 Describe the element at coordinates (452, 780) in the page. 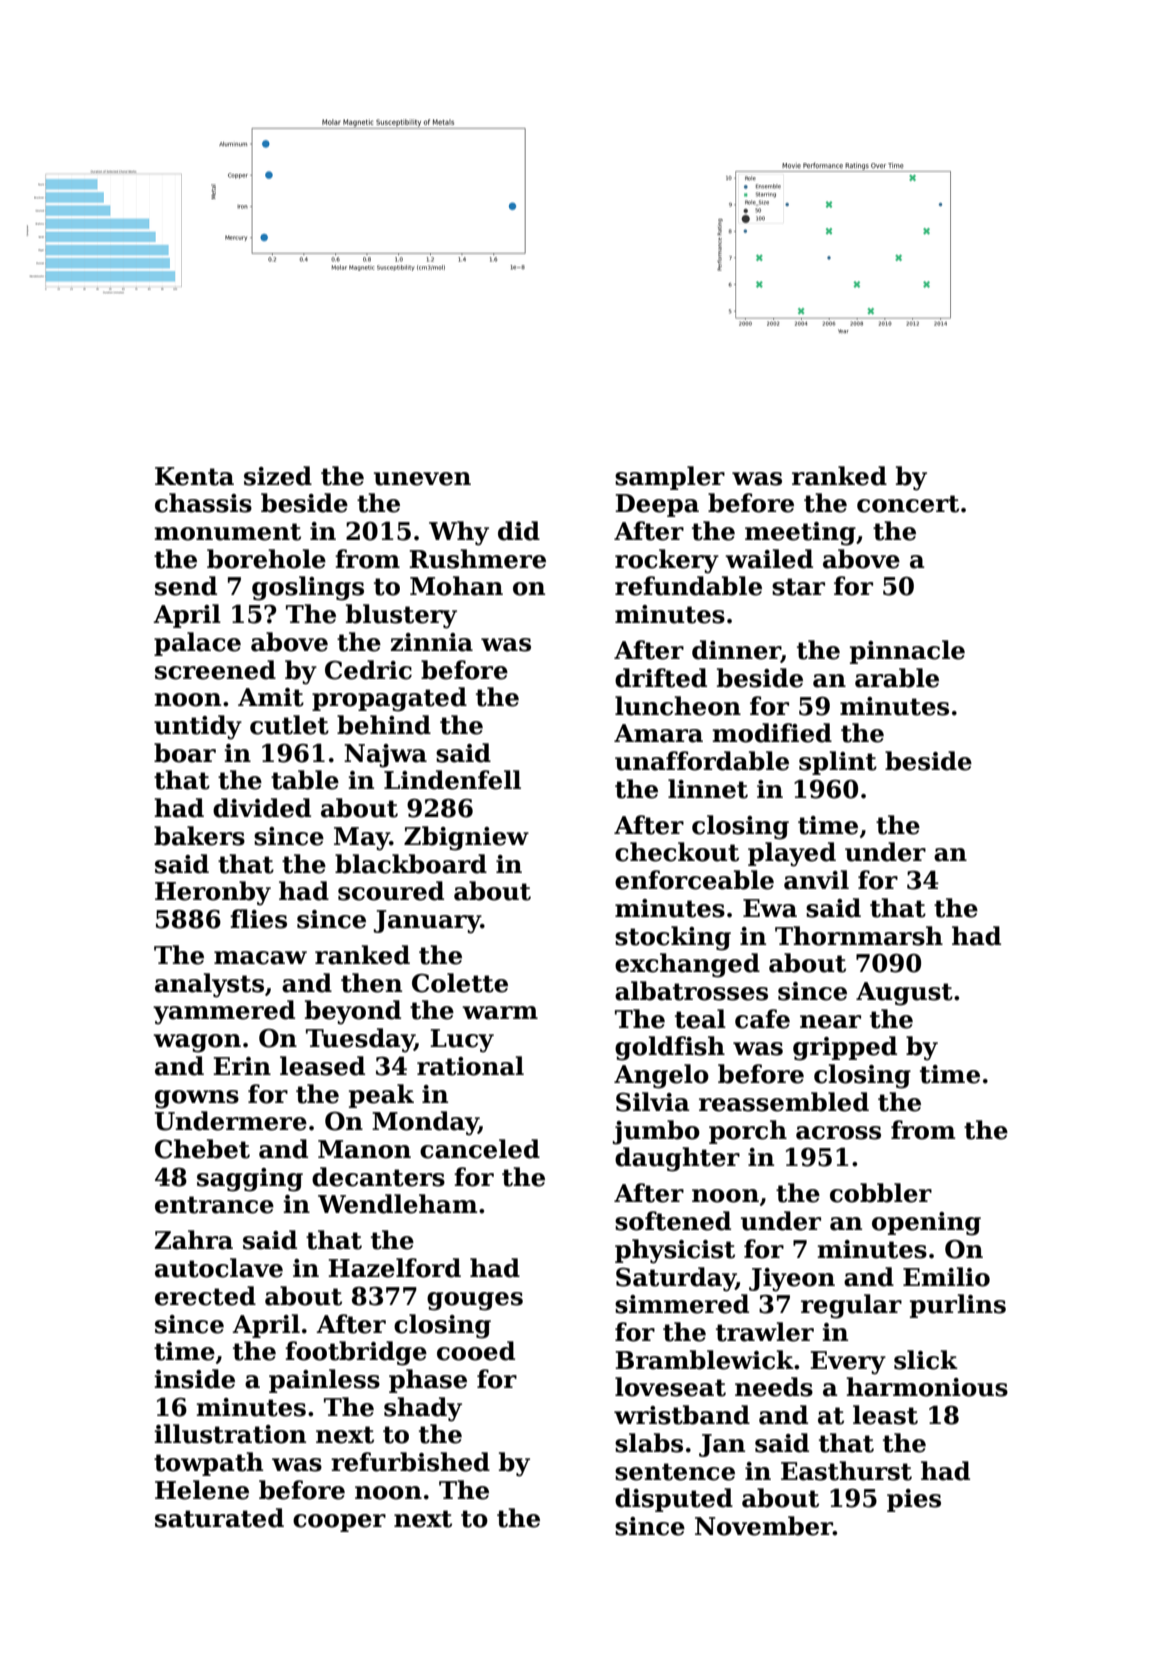

I see `Lindenfell` at that location.
